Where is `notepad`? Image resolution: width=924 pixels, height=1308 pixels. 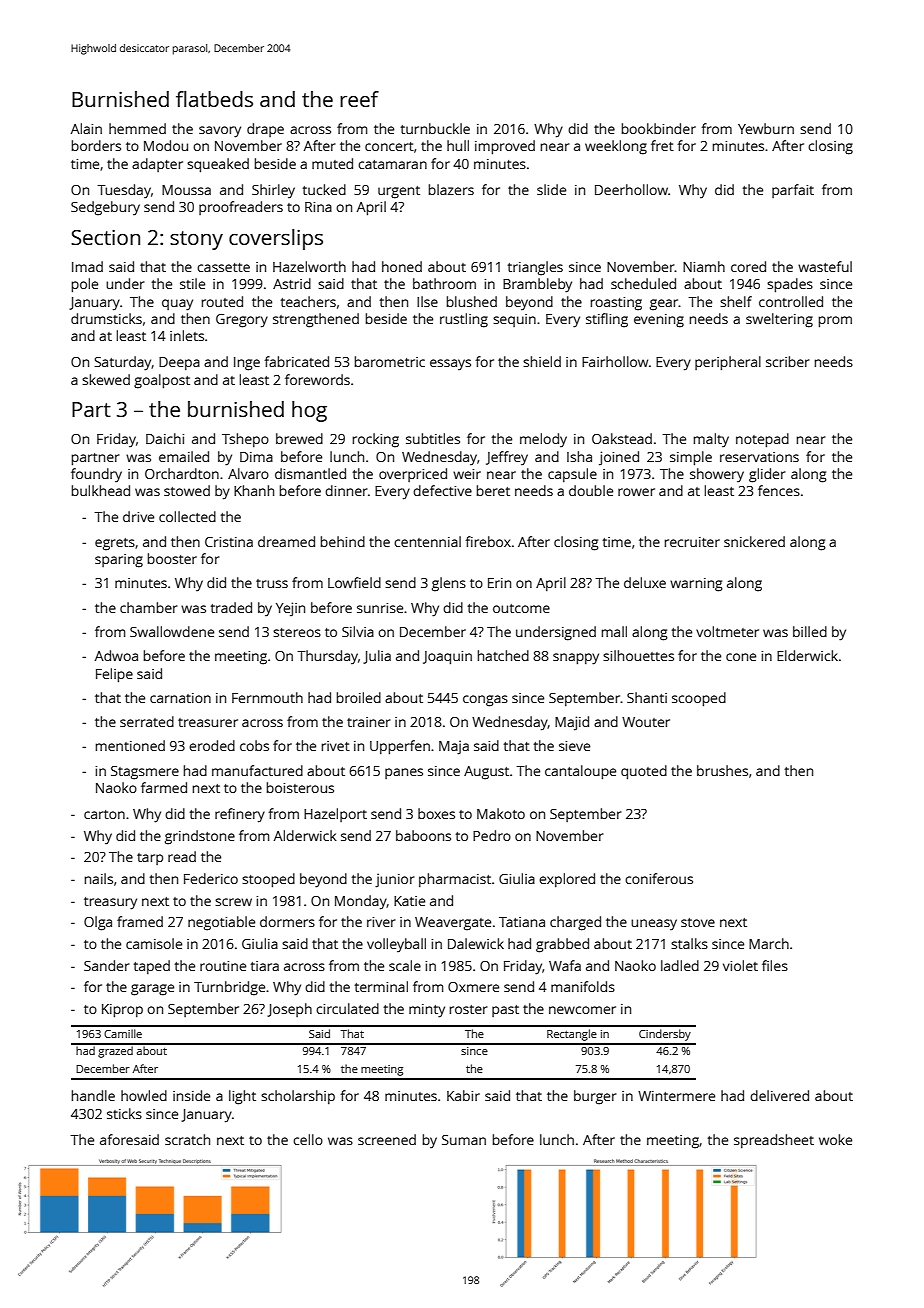
notepad is located at coordinates (762, 440).
